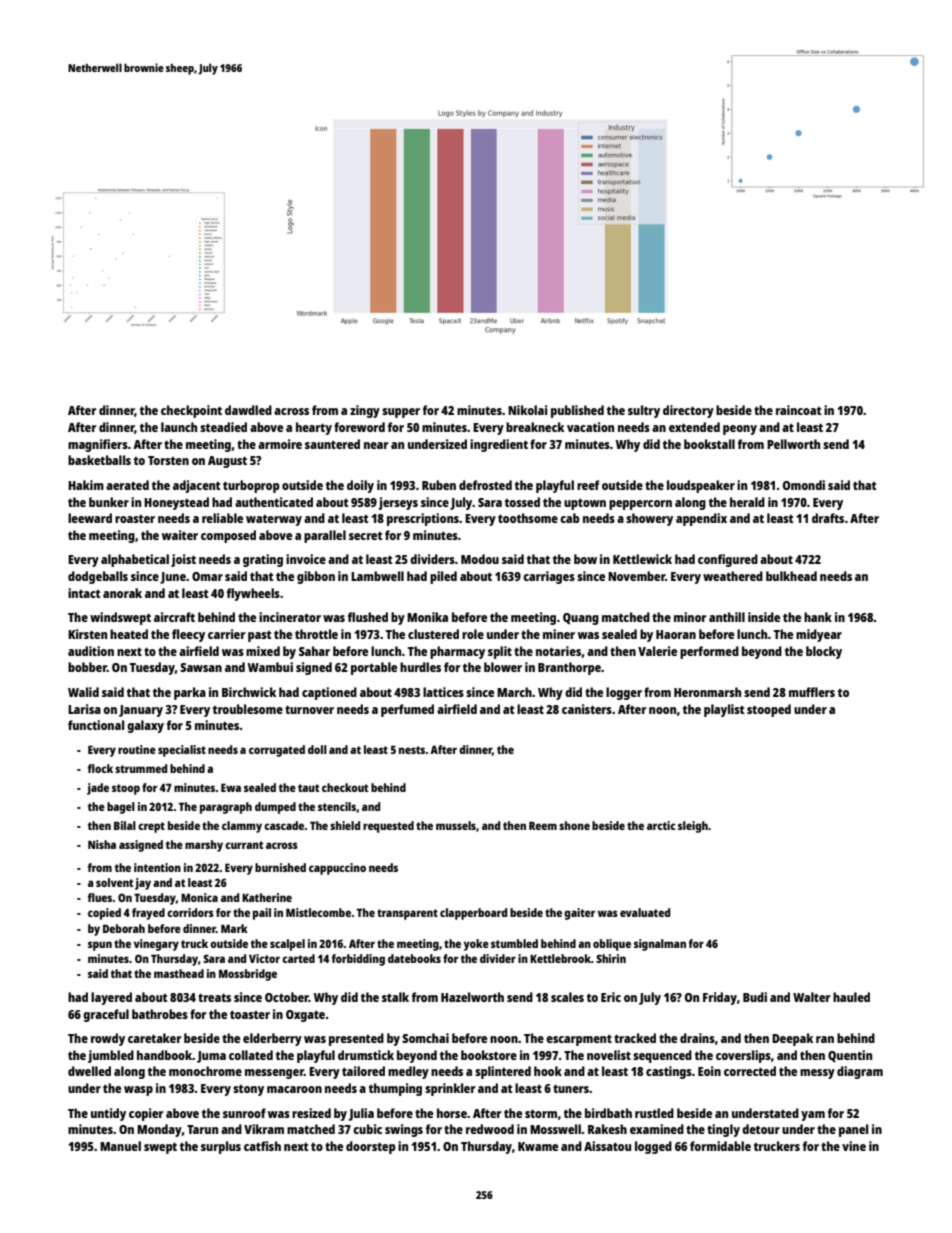 This document has height=1233, width=952. I want to click on doorstep, so click(371, 1147).
